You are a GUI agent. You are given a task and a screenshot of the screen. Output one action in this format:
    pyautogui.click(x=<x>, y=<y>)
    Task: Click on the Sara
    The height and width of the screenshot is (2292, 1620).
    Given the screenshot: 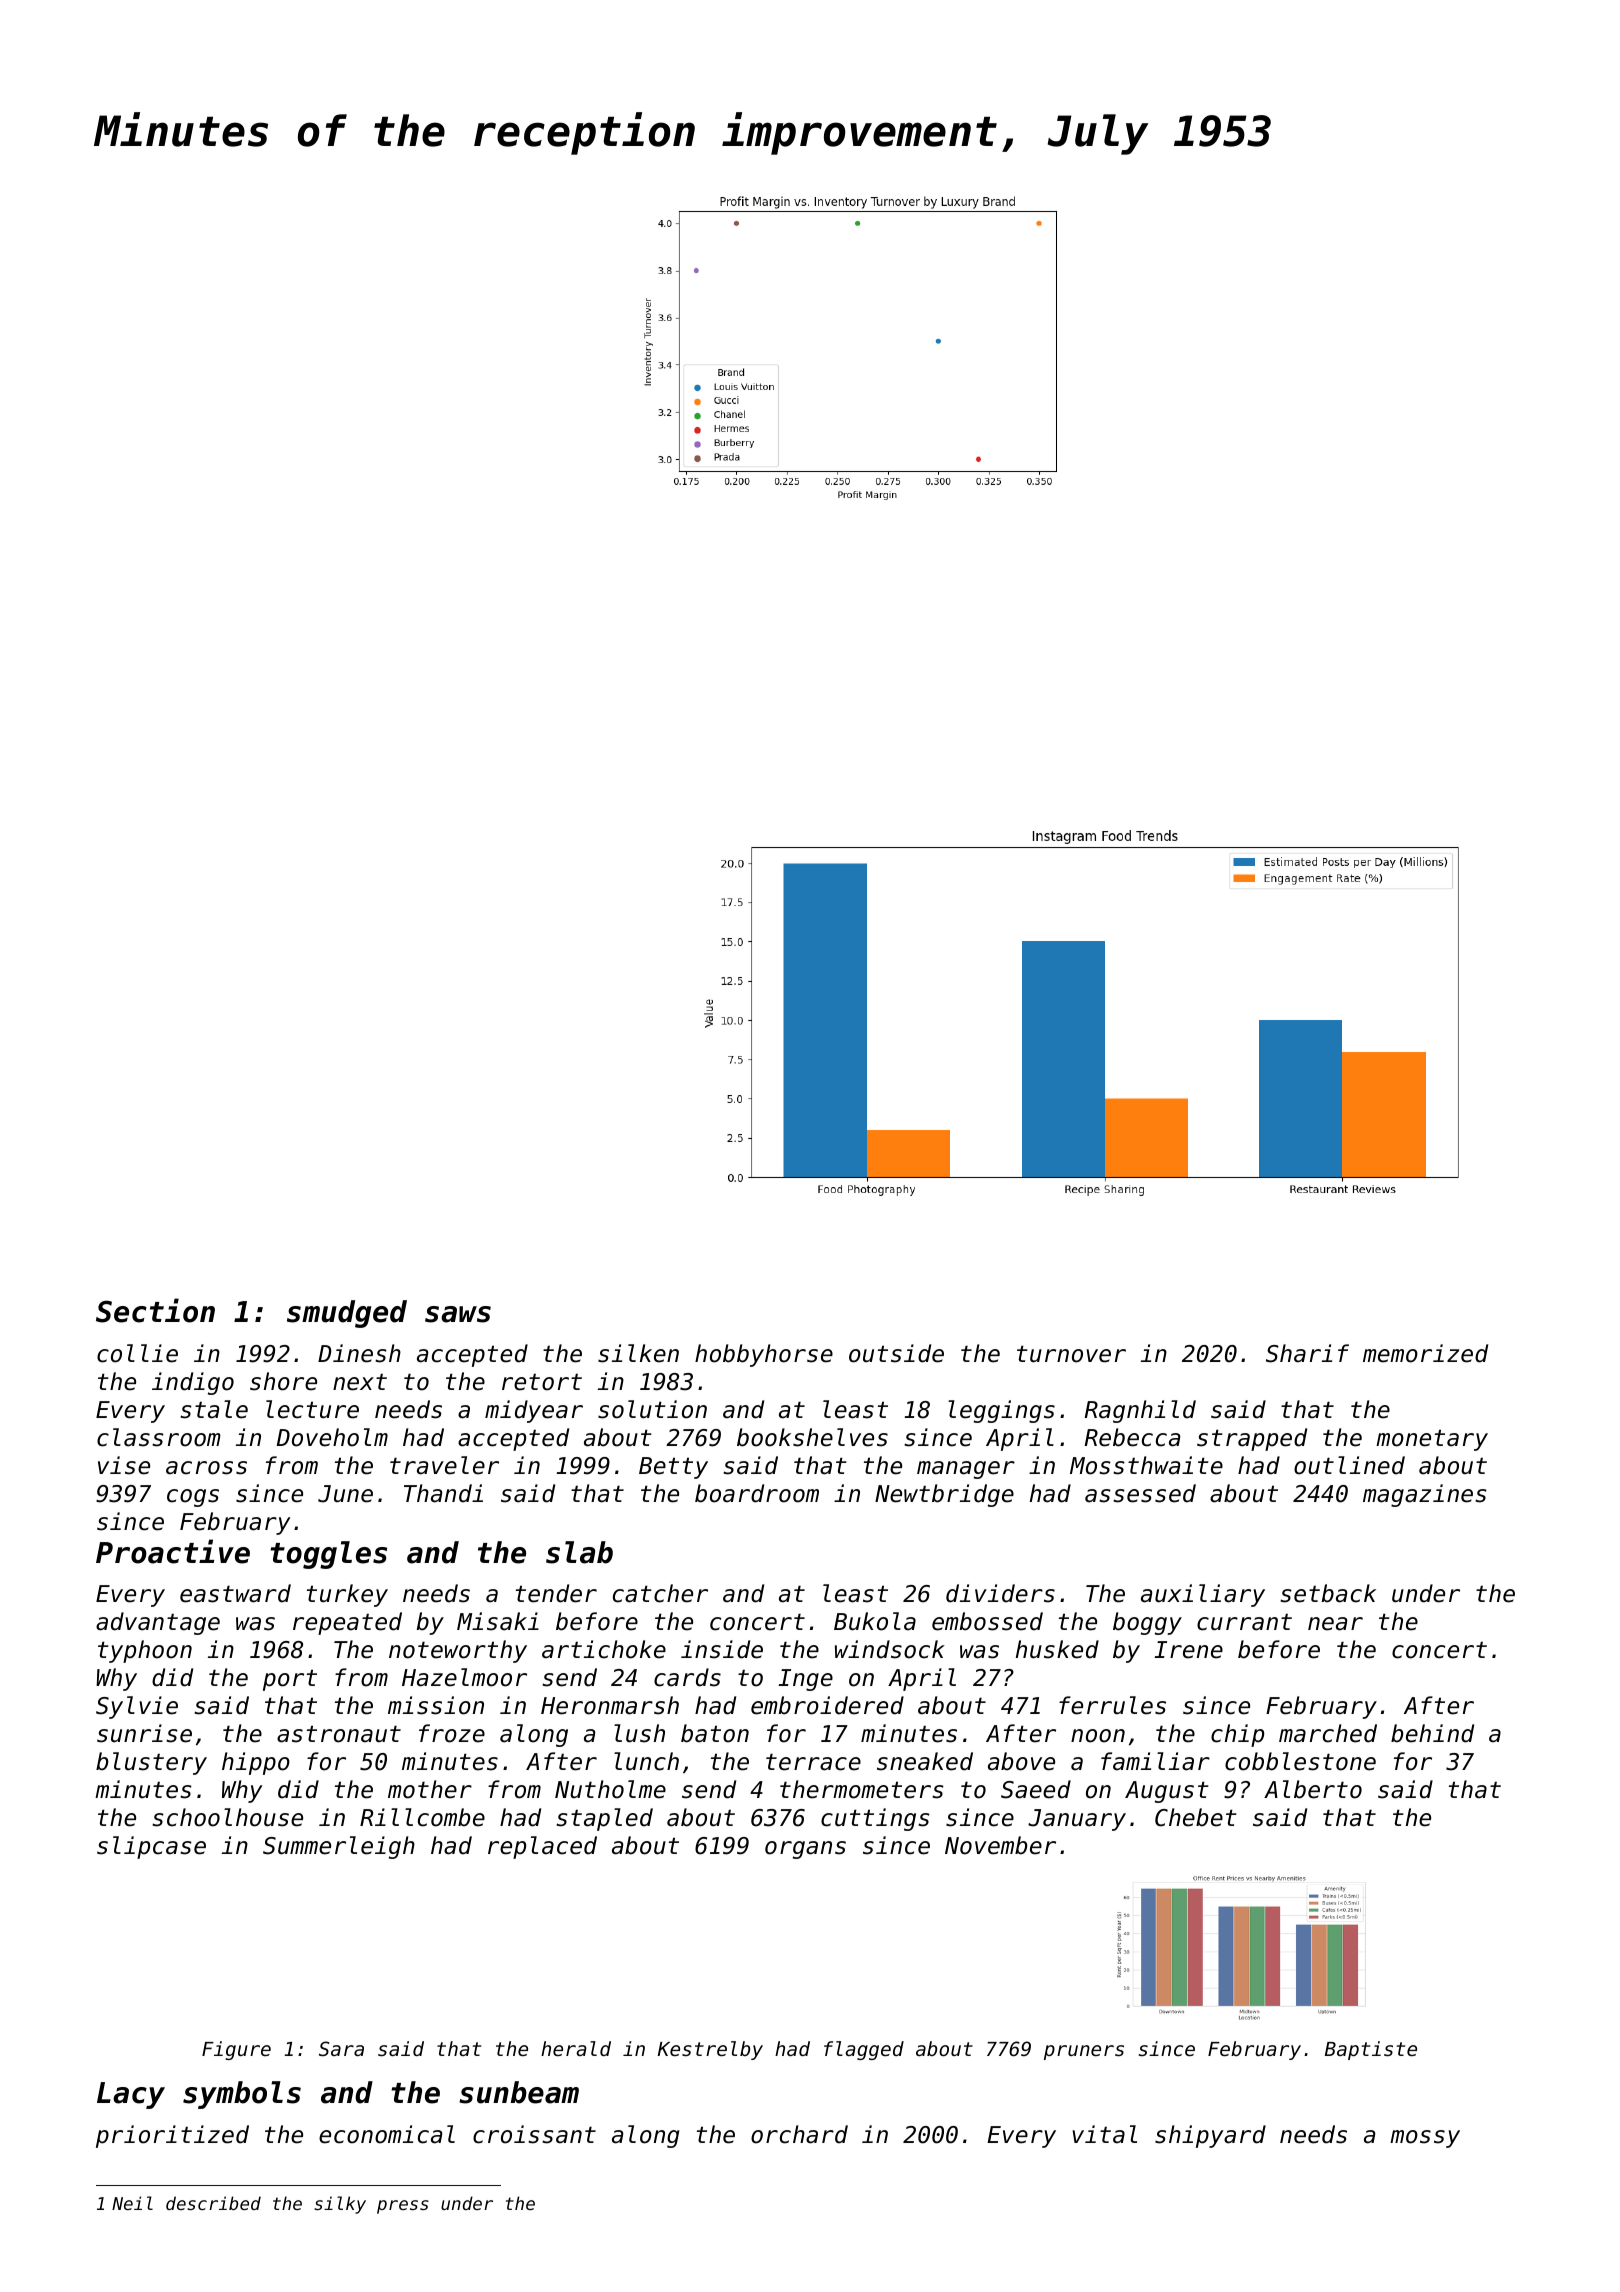 What is the action you would take?
    pyautogui.click(x=341, y=2048)
